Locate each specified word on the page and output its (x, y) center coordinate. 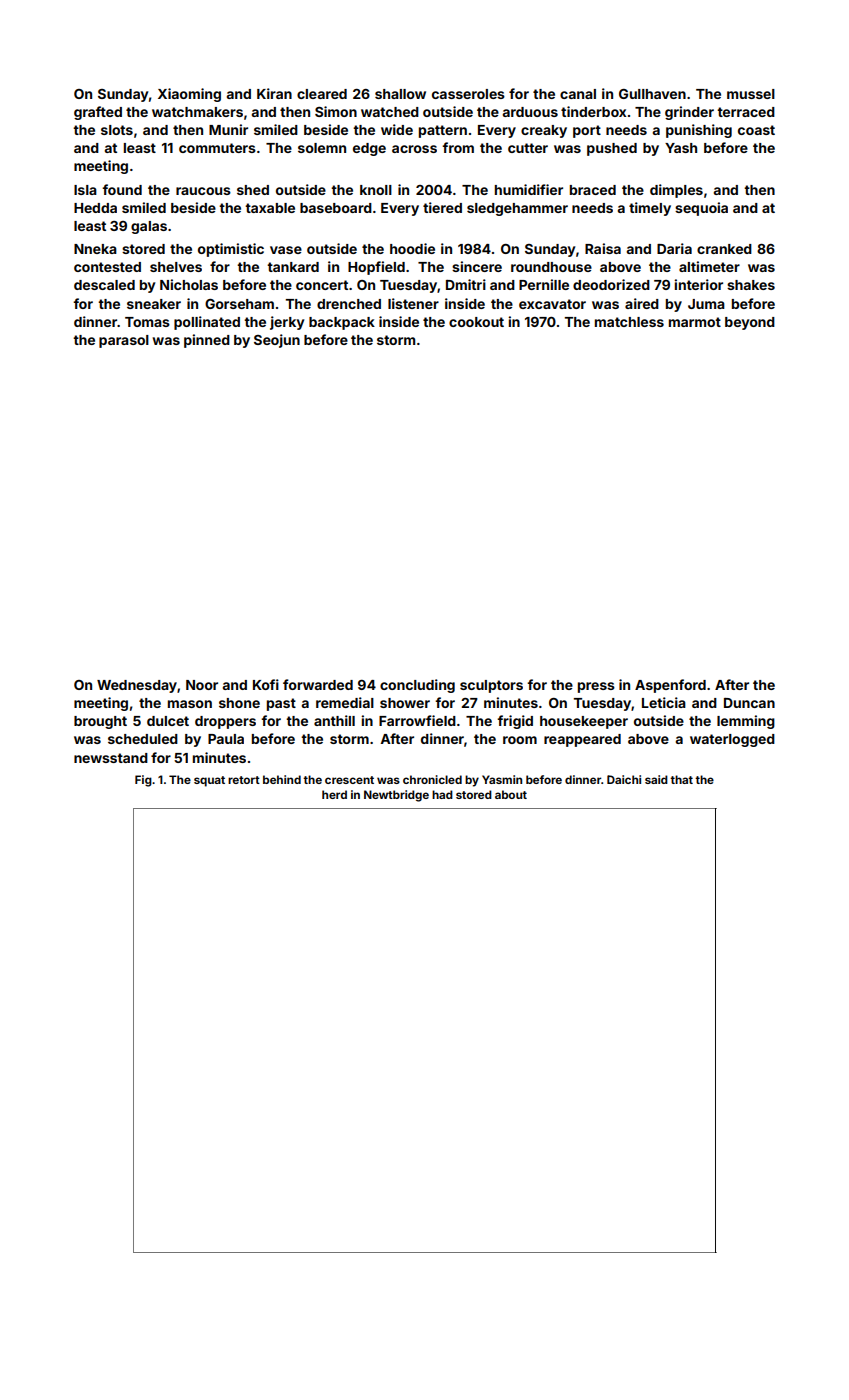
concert (322, 285)
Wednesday (137, 686)
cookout (476, 322)
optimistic (231, 250)
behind (282, 779)
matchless (629, 322)
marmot (695, 322)
